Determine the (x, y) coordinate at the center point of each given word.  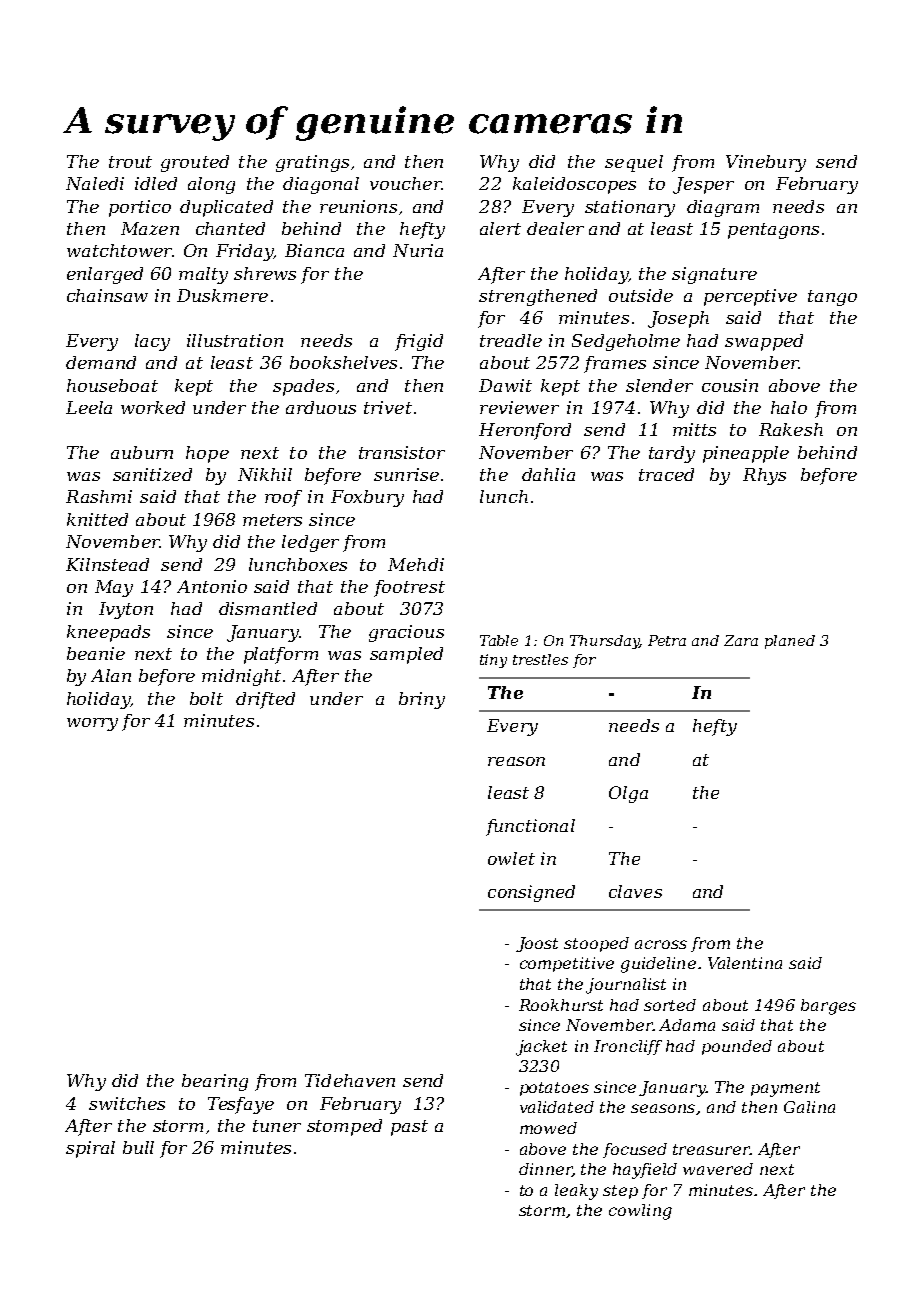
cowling (640, 1212)
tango (832, 298)
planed (790, 642)
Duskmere (222, 295)
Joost (537, 944)
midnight (241, 677)
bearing (215, 1082)
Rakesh (791, 429)
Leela (89, 407)
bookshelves (343, 362)
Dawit (505, 385)
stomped (344, 1127)
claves (635, 891)
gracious (406, 633)
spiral (90, 1149)
